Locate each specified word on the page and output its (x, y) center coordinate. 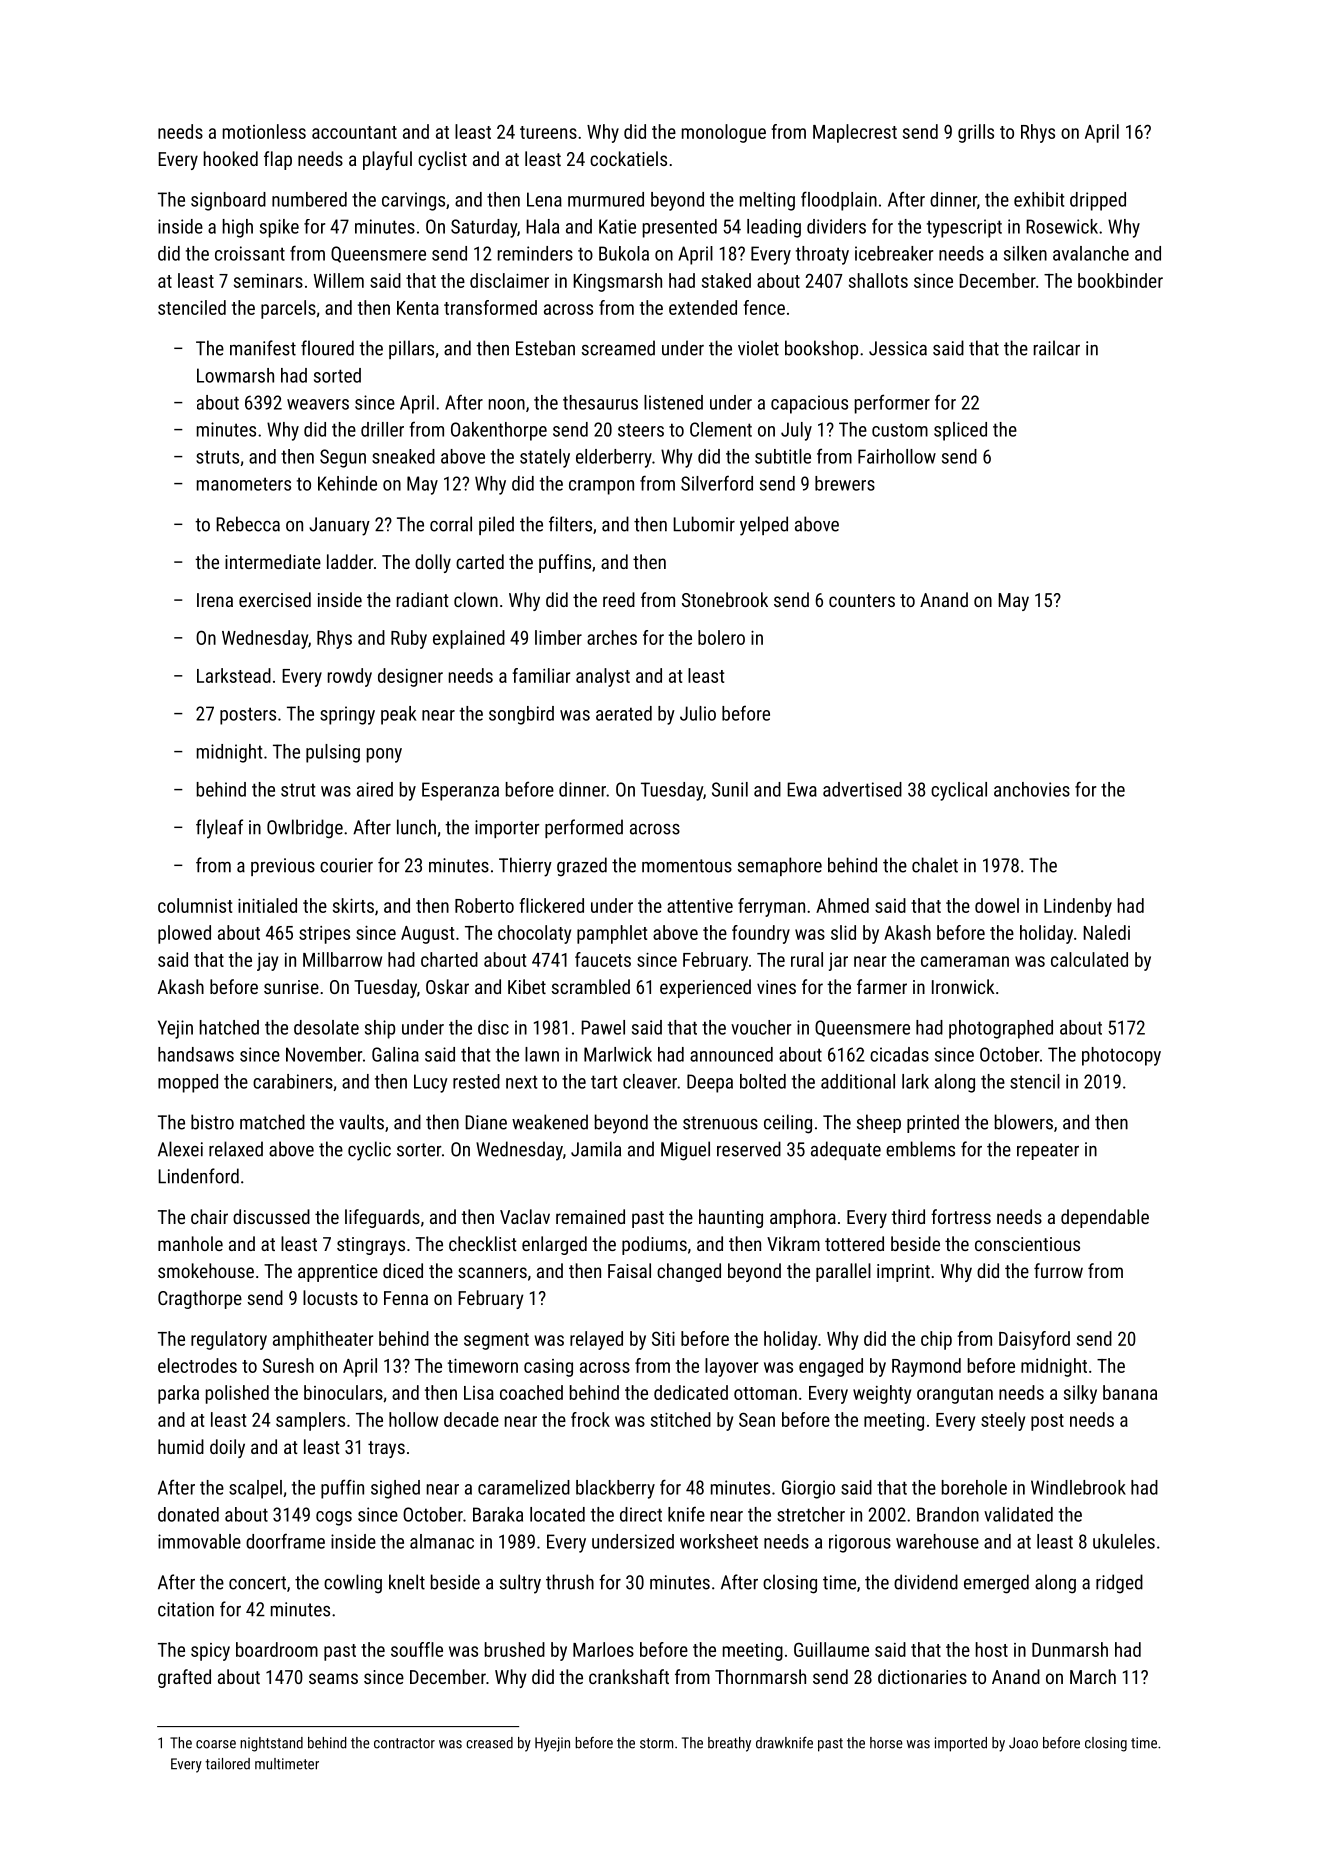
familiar (541, 675)
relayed (596, 1340)
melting (767, 201)
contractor (404, 1743)
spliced (960, 431)
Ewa (802, 789)
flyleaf (219, 829)
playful (387, 160)
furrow (1058, 1270)
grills (976, 133)
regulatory (229, 1340)
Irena (215, 600)
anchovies (1032, 789)
